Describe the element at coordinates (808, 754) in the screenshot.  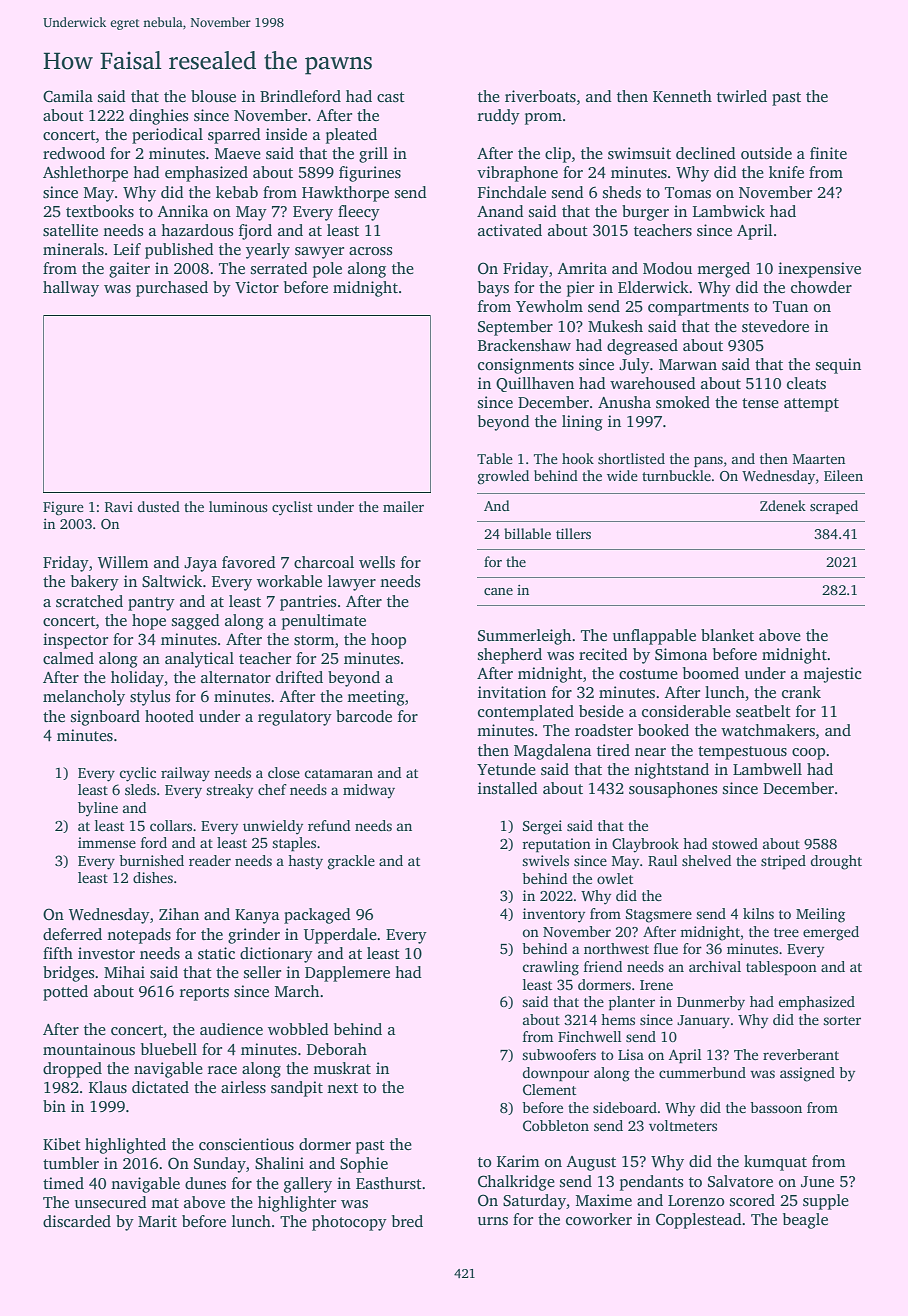
I see `coop` at that location.
